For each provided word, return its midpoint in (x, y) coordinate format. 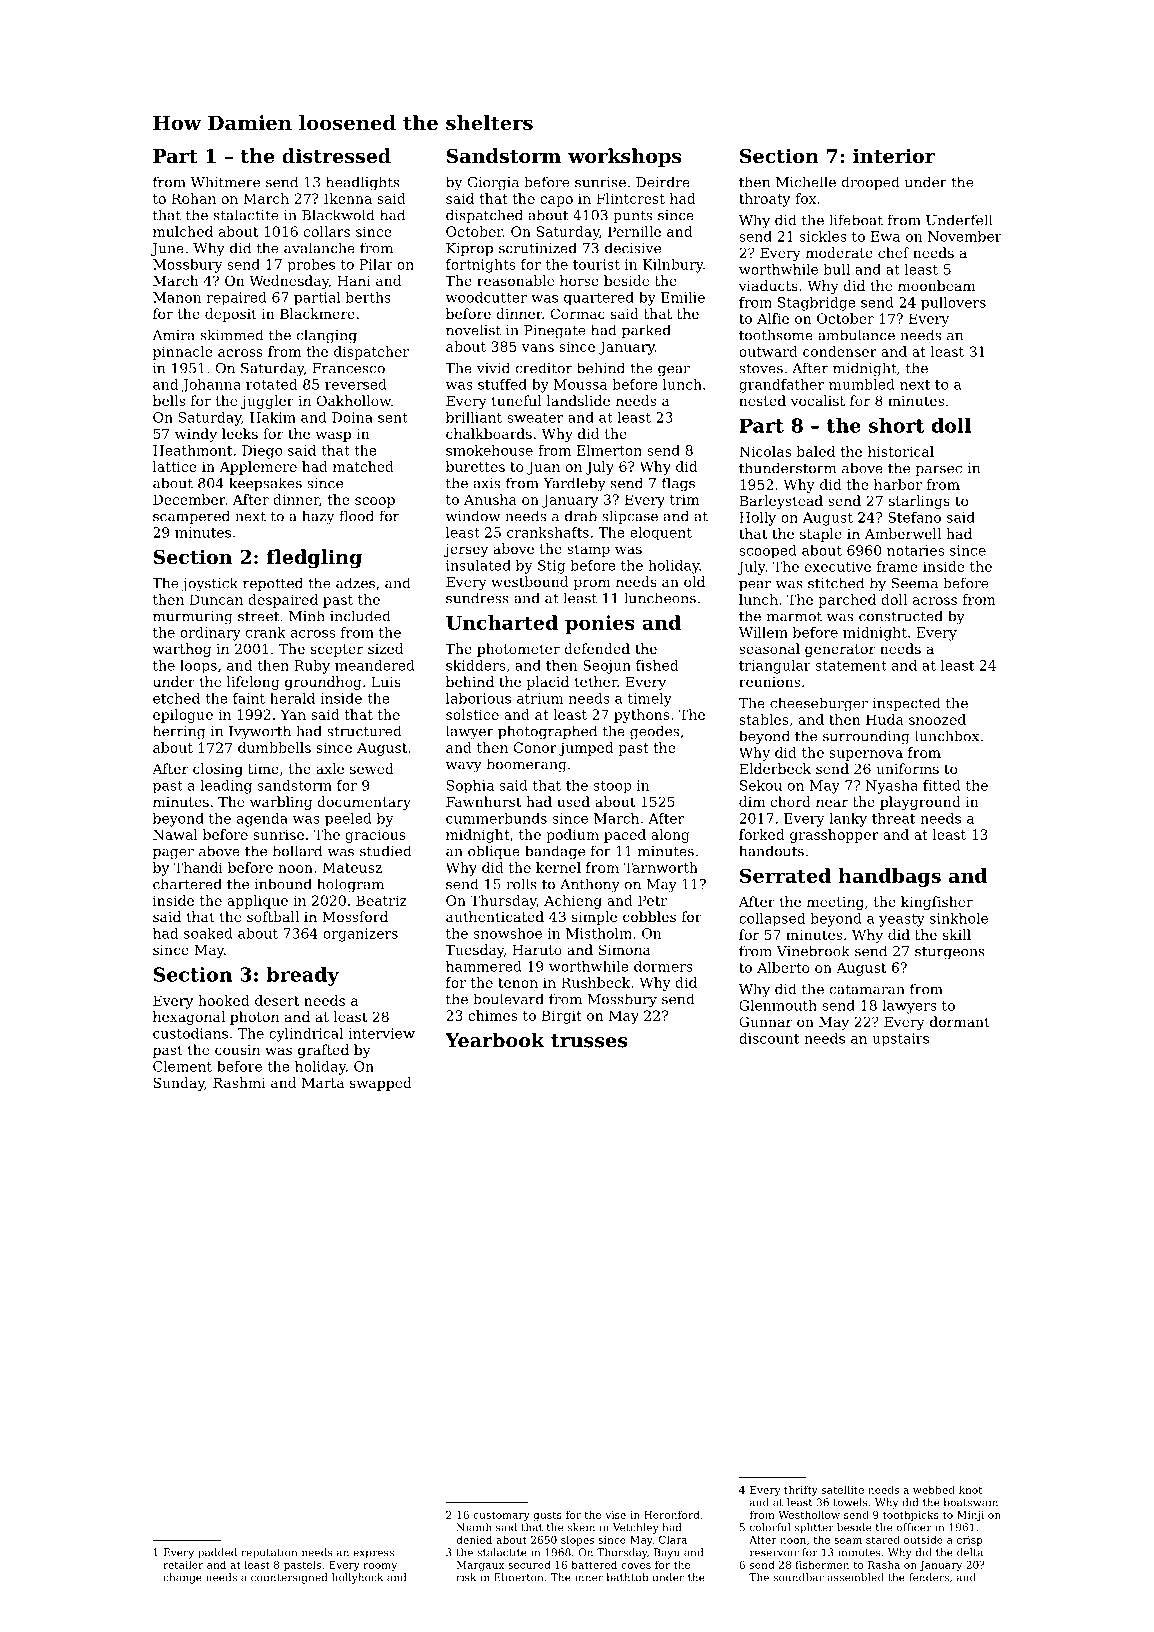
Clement (182, 1066)
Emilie (683, 297)
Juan (543, 468)
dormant (960, 1021)
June (167, 249)
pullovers (953, 304)
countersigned (289, 1578)
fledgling (314, 558)
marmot (794, 616)
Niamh (473, 1527)
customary (501, 1516)
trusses (589, 1041)
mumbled (862, 384)
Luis (386, 682)
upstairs (900, 1039)
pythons (642, 716)
